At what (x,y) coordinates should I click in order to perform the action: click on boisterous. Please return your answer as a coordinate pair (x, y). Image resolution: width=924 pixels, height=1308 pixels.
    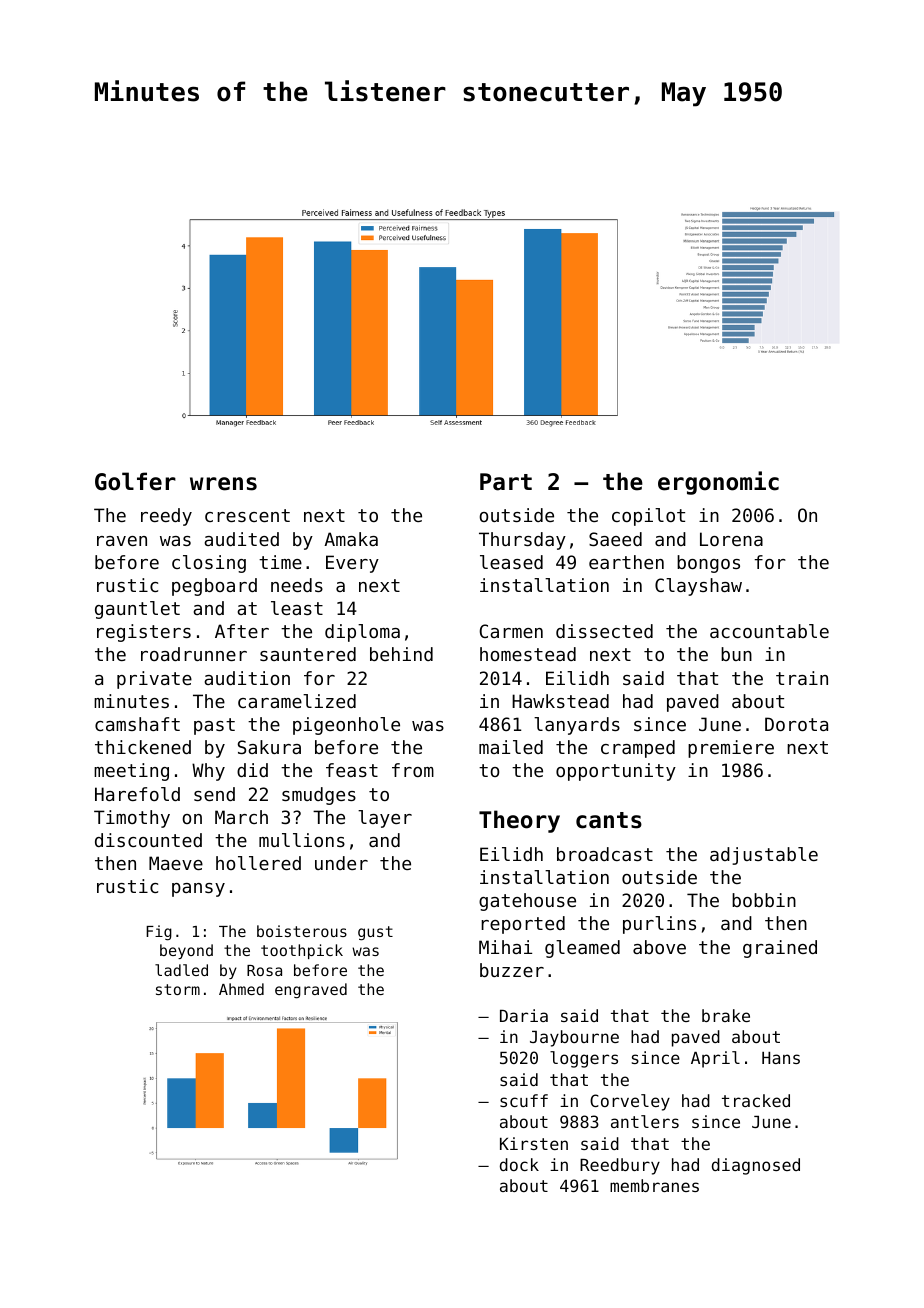
    Looking at the image, I should click on (302, 931).
